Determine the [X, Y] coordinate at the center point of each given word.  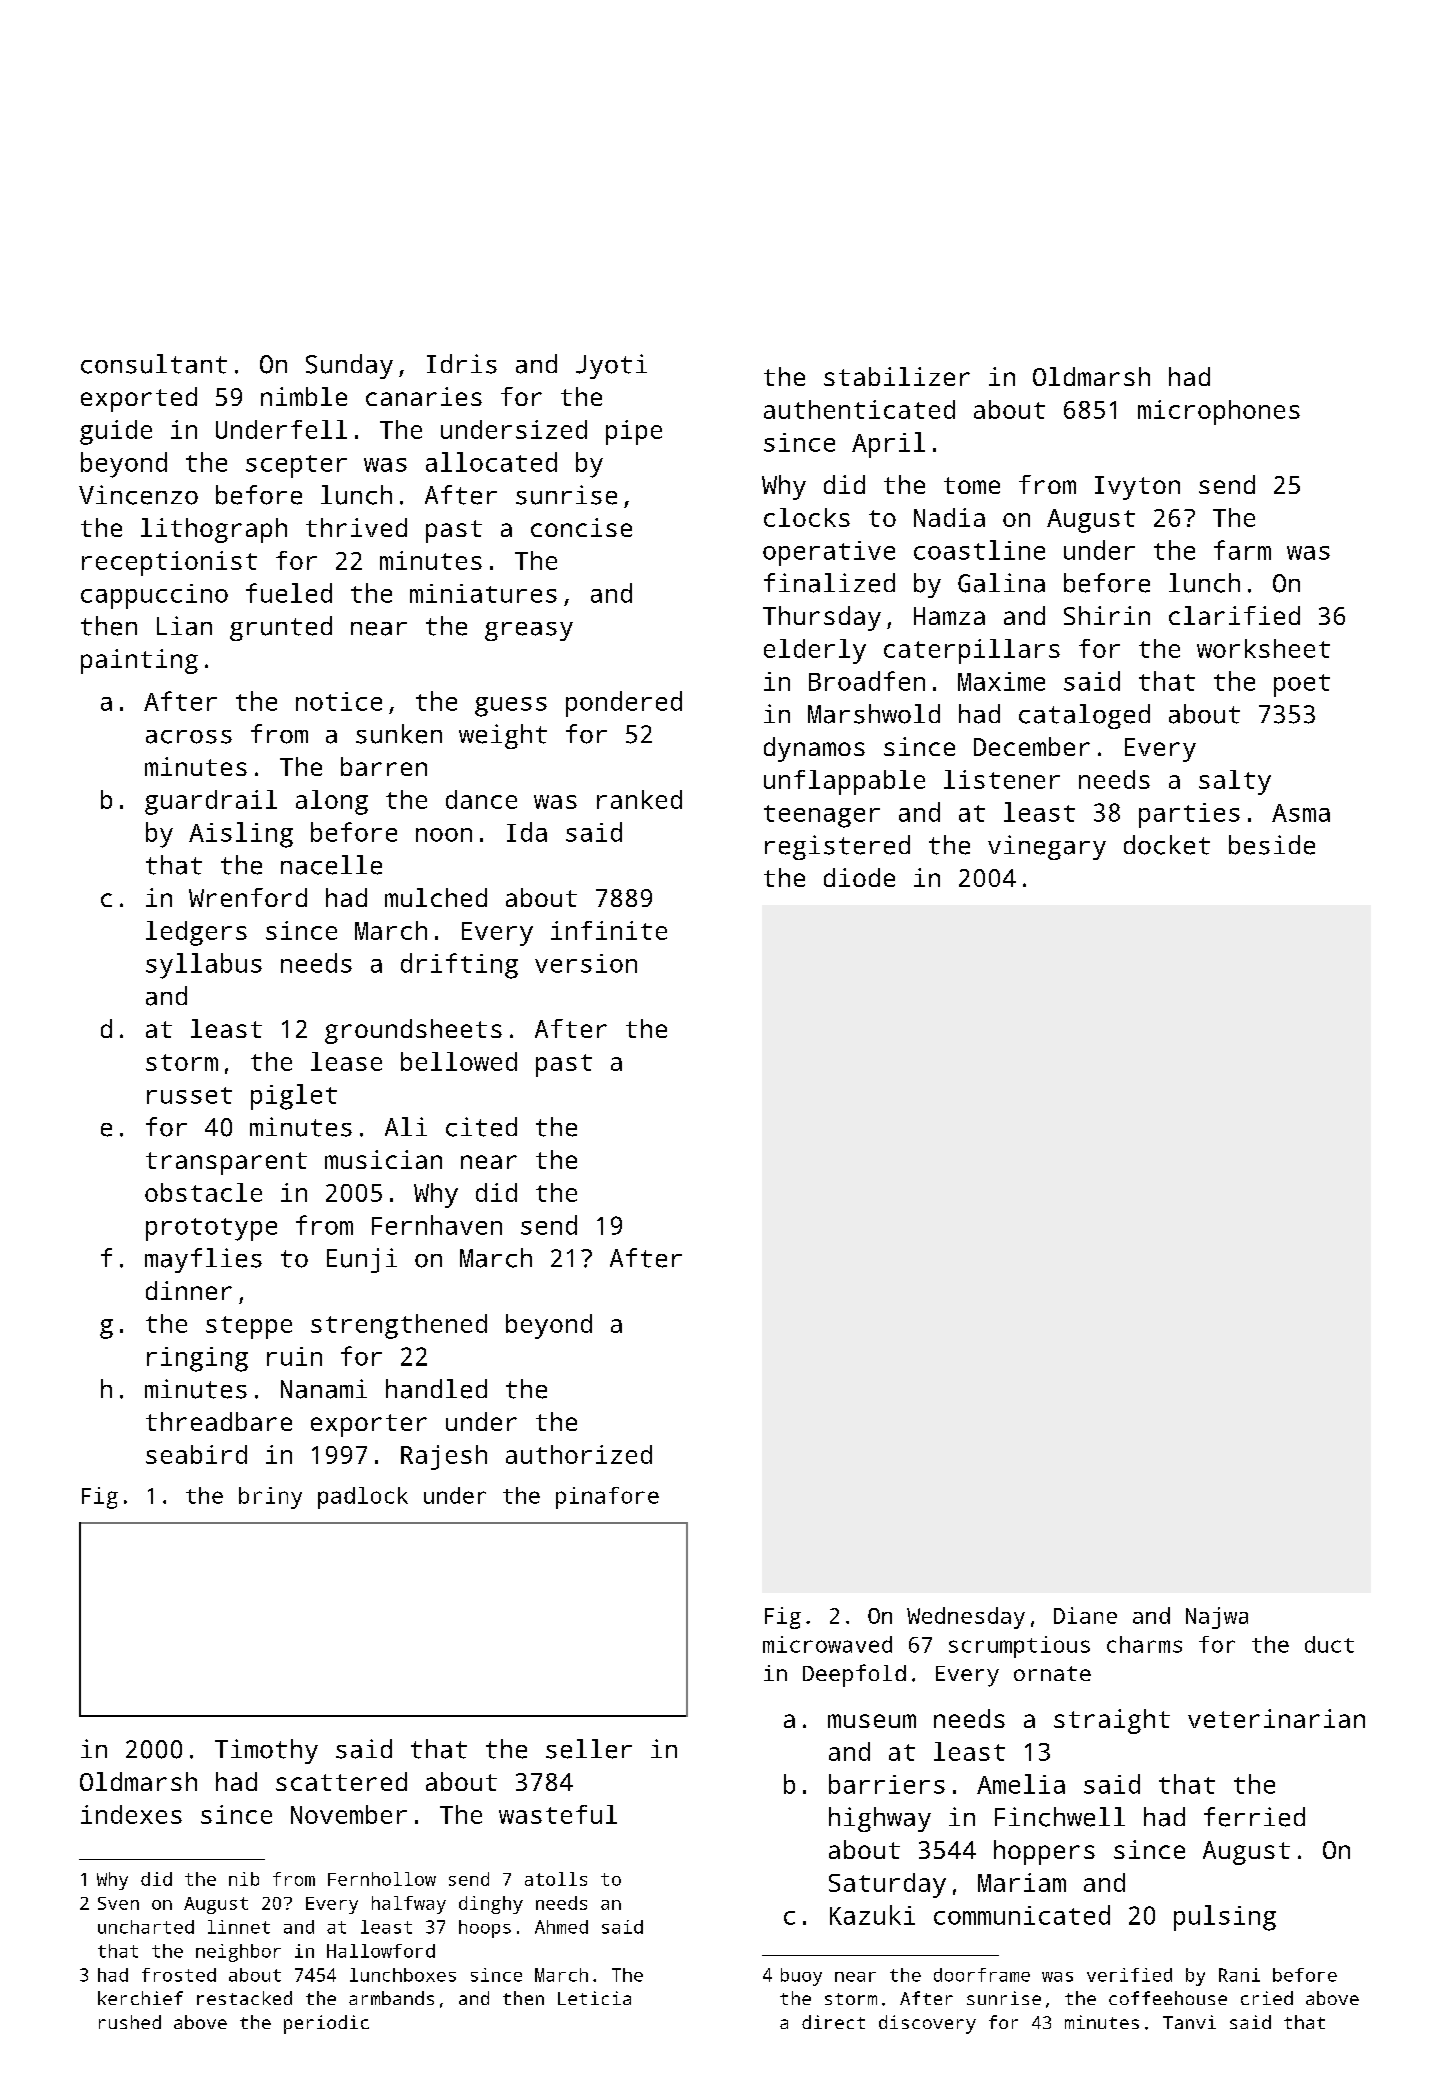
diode [859, 877]
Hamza [949, 616]
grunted [281, 628]
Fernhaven [437, 1225]
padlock [363, 1498]
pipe [634, 432]
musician [383, 1159]
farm [1242, 550]
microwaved [827, 1644]
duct [1329, 1644]
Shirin [1107, 615]
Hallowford [381, 1951]
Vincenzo [138, 495]
